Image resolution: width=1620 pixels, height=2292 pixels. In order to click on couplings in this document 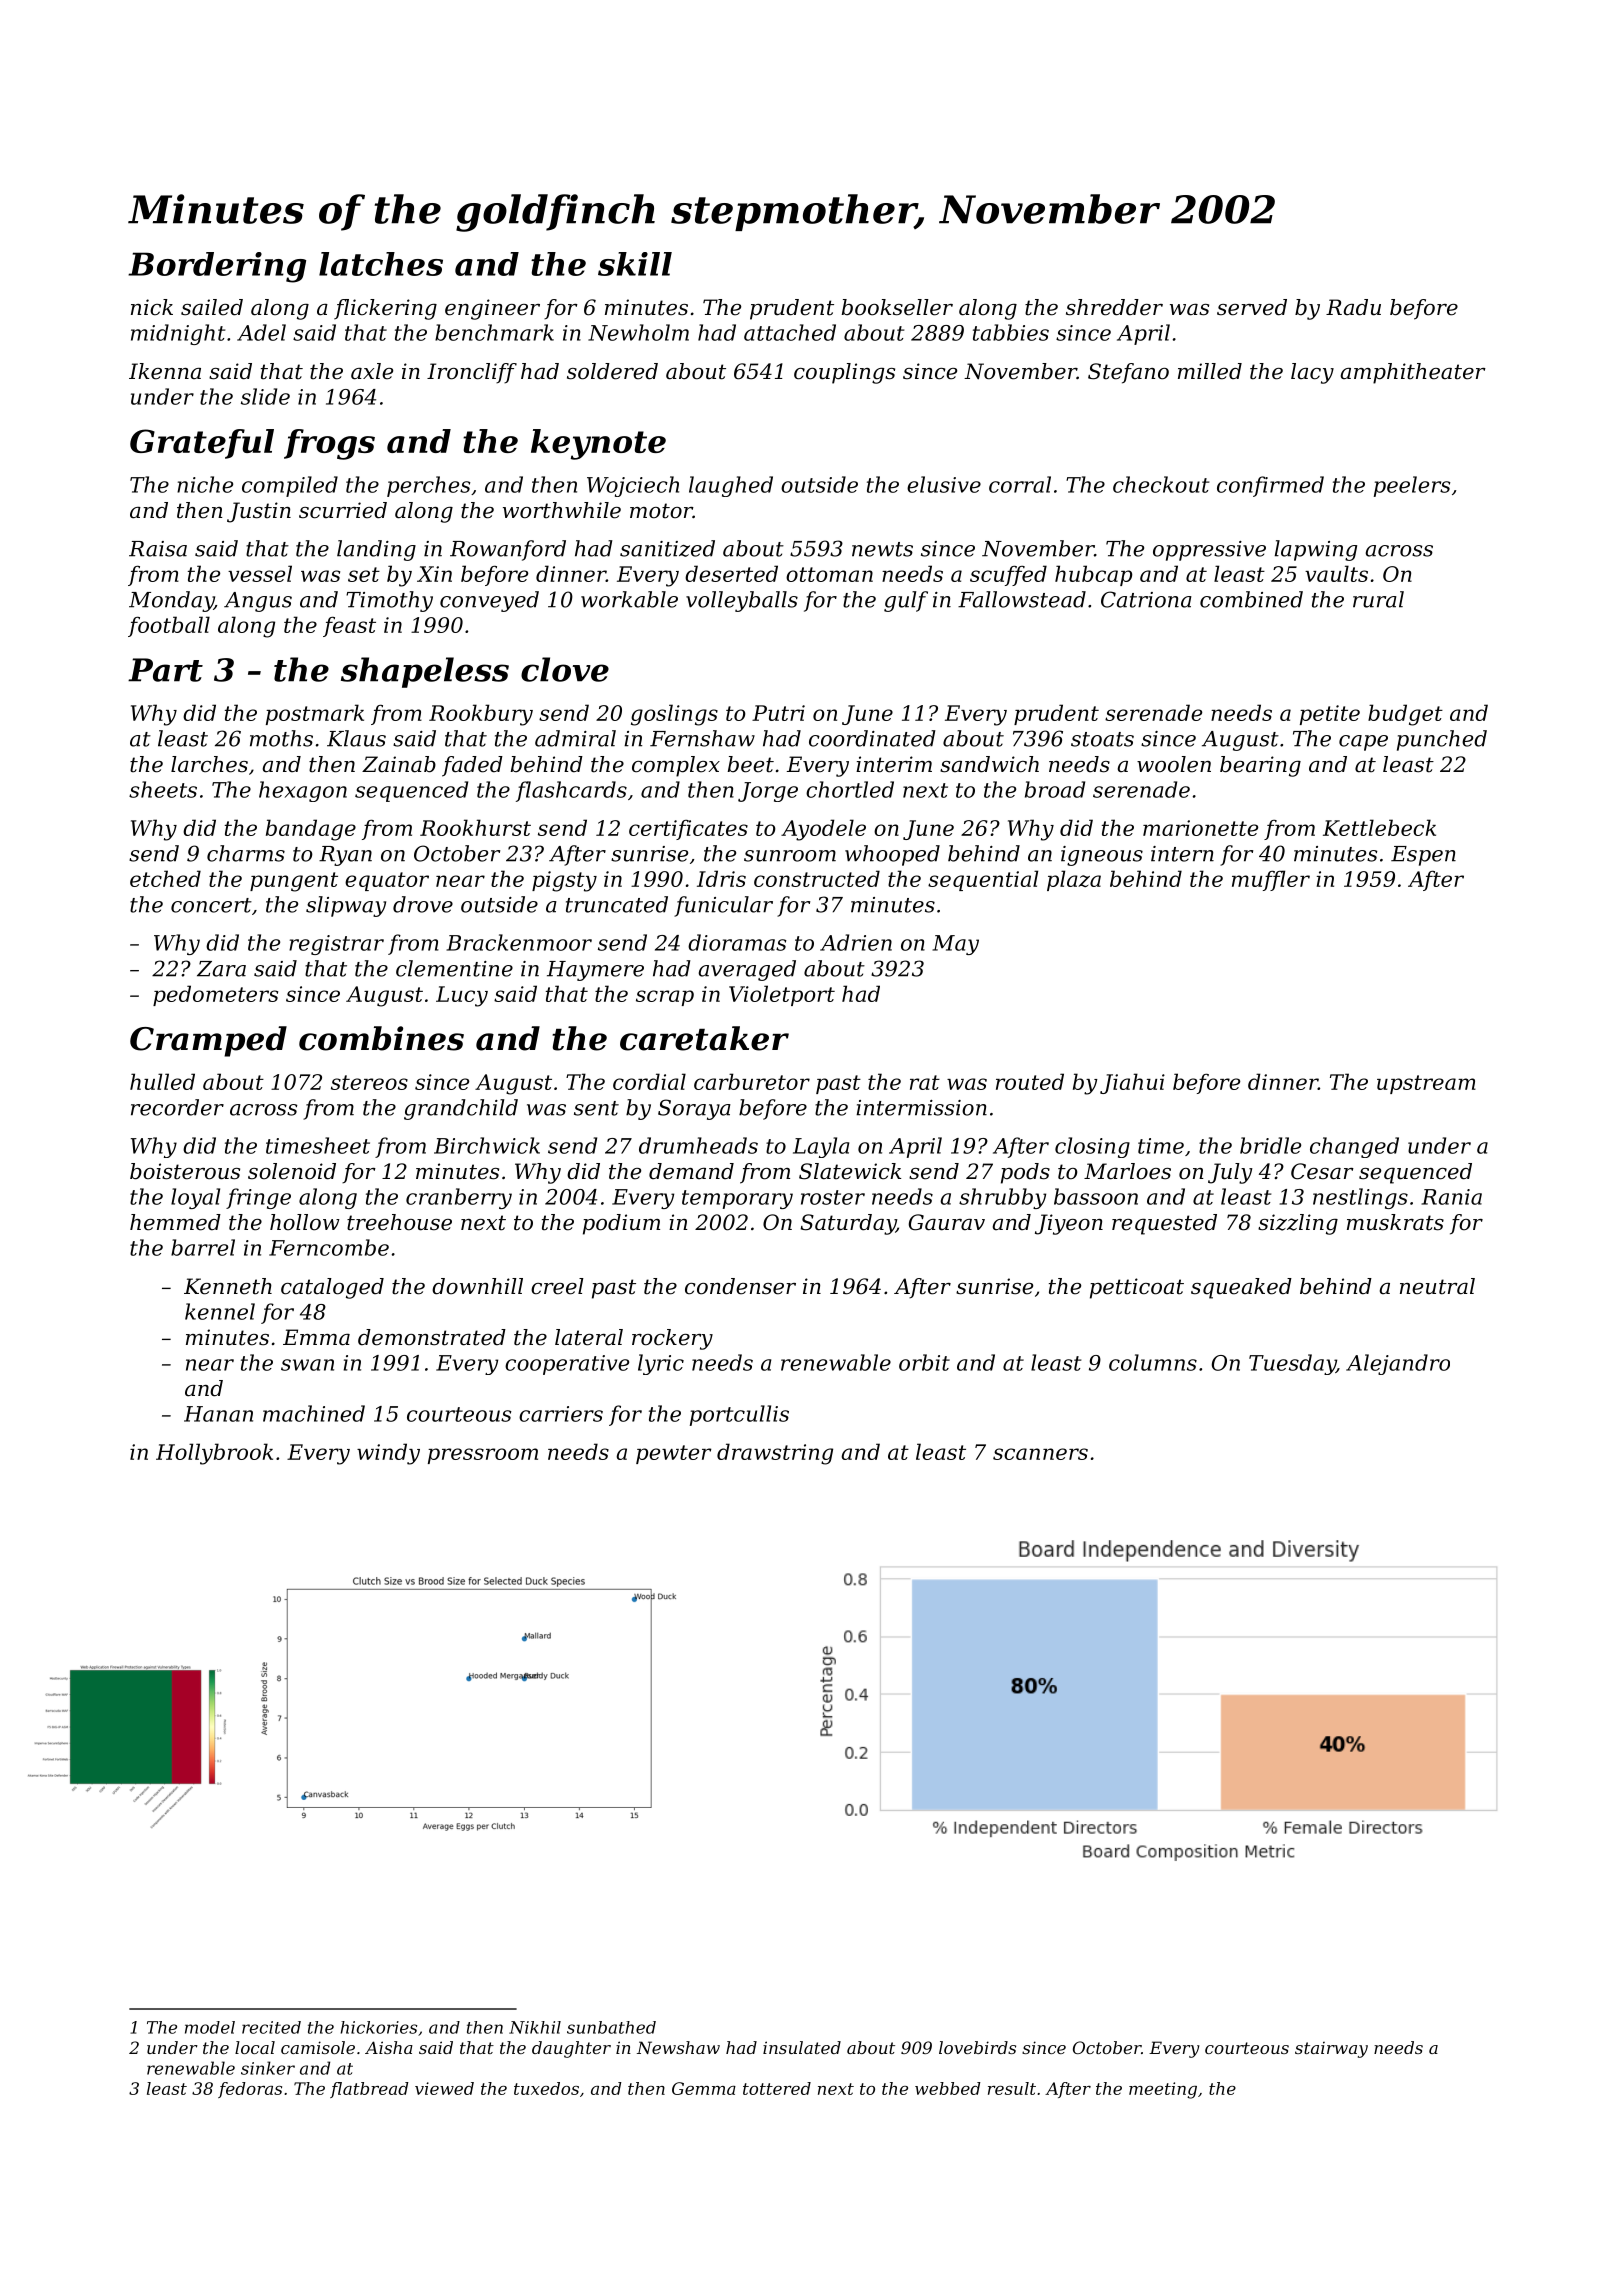, I will do `click(844, 373)`.
